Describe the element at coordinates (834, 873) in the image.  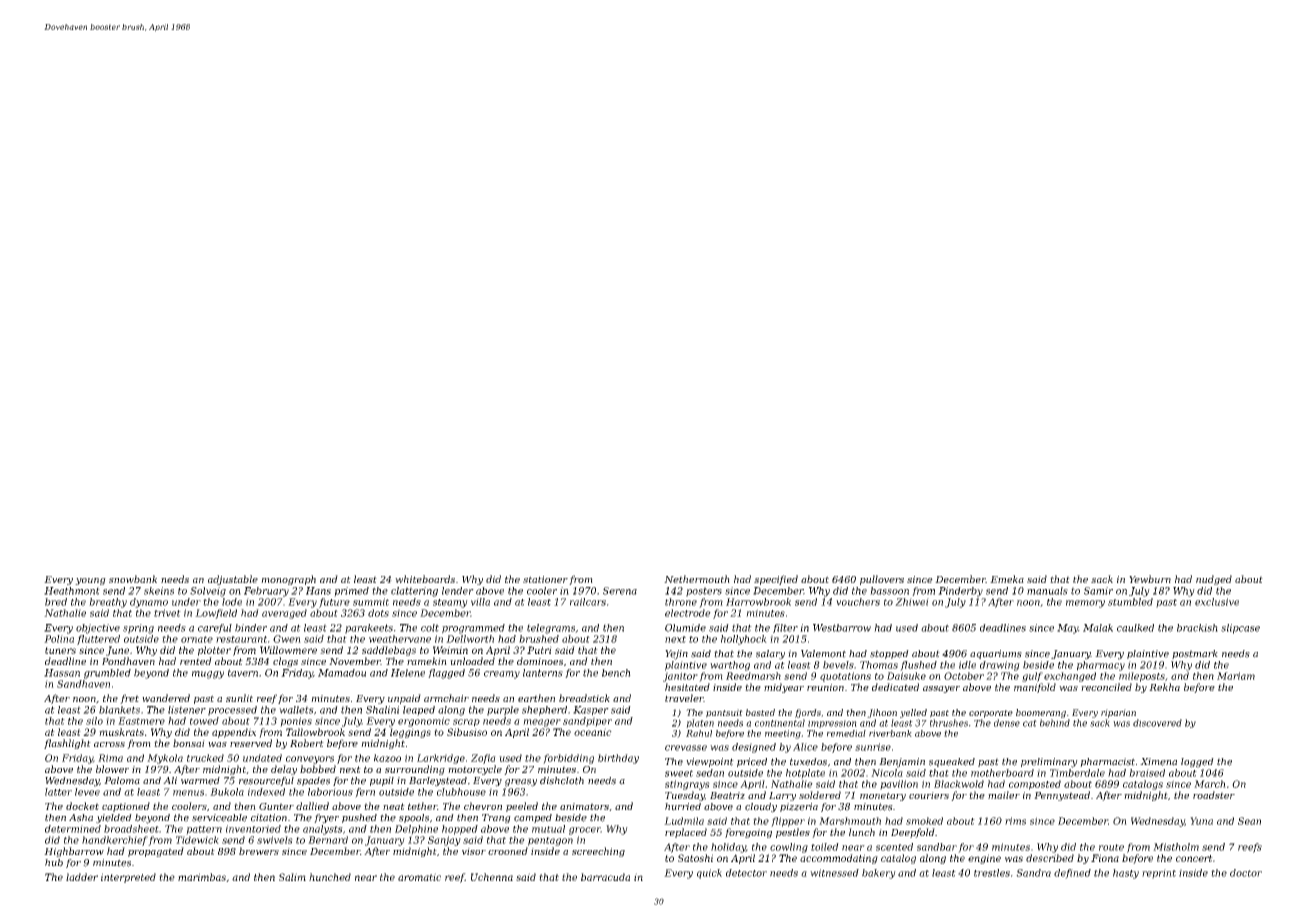
I see `witnessed` at that location.
